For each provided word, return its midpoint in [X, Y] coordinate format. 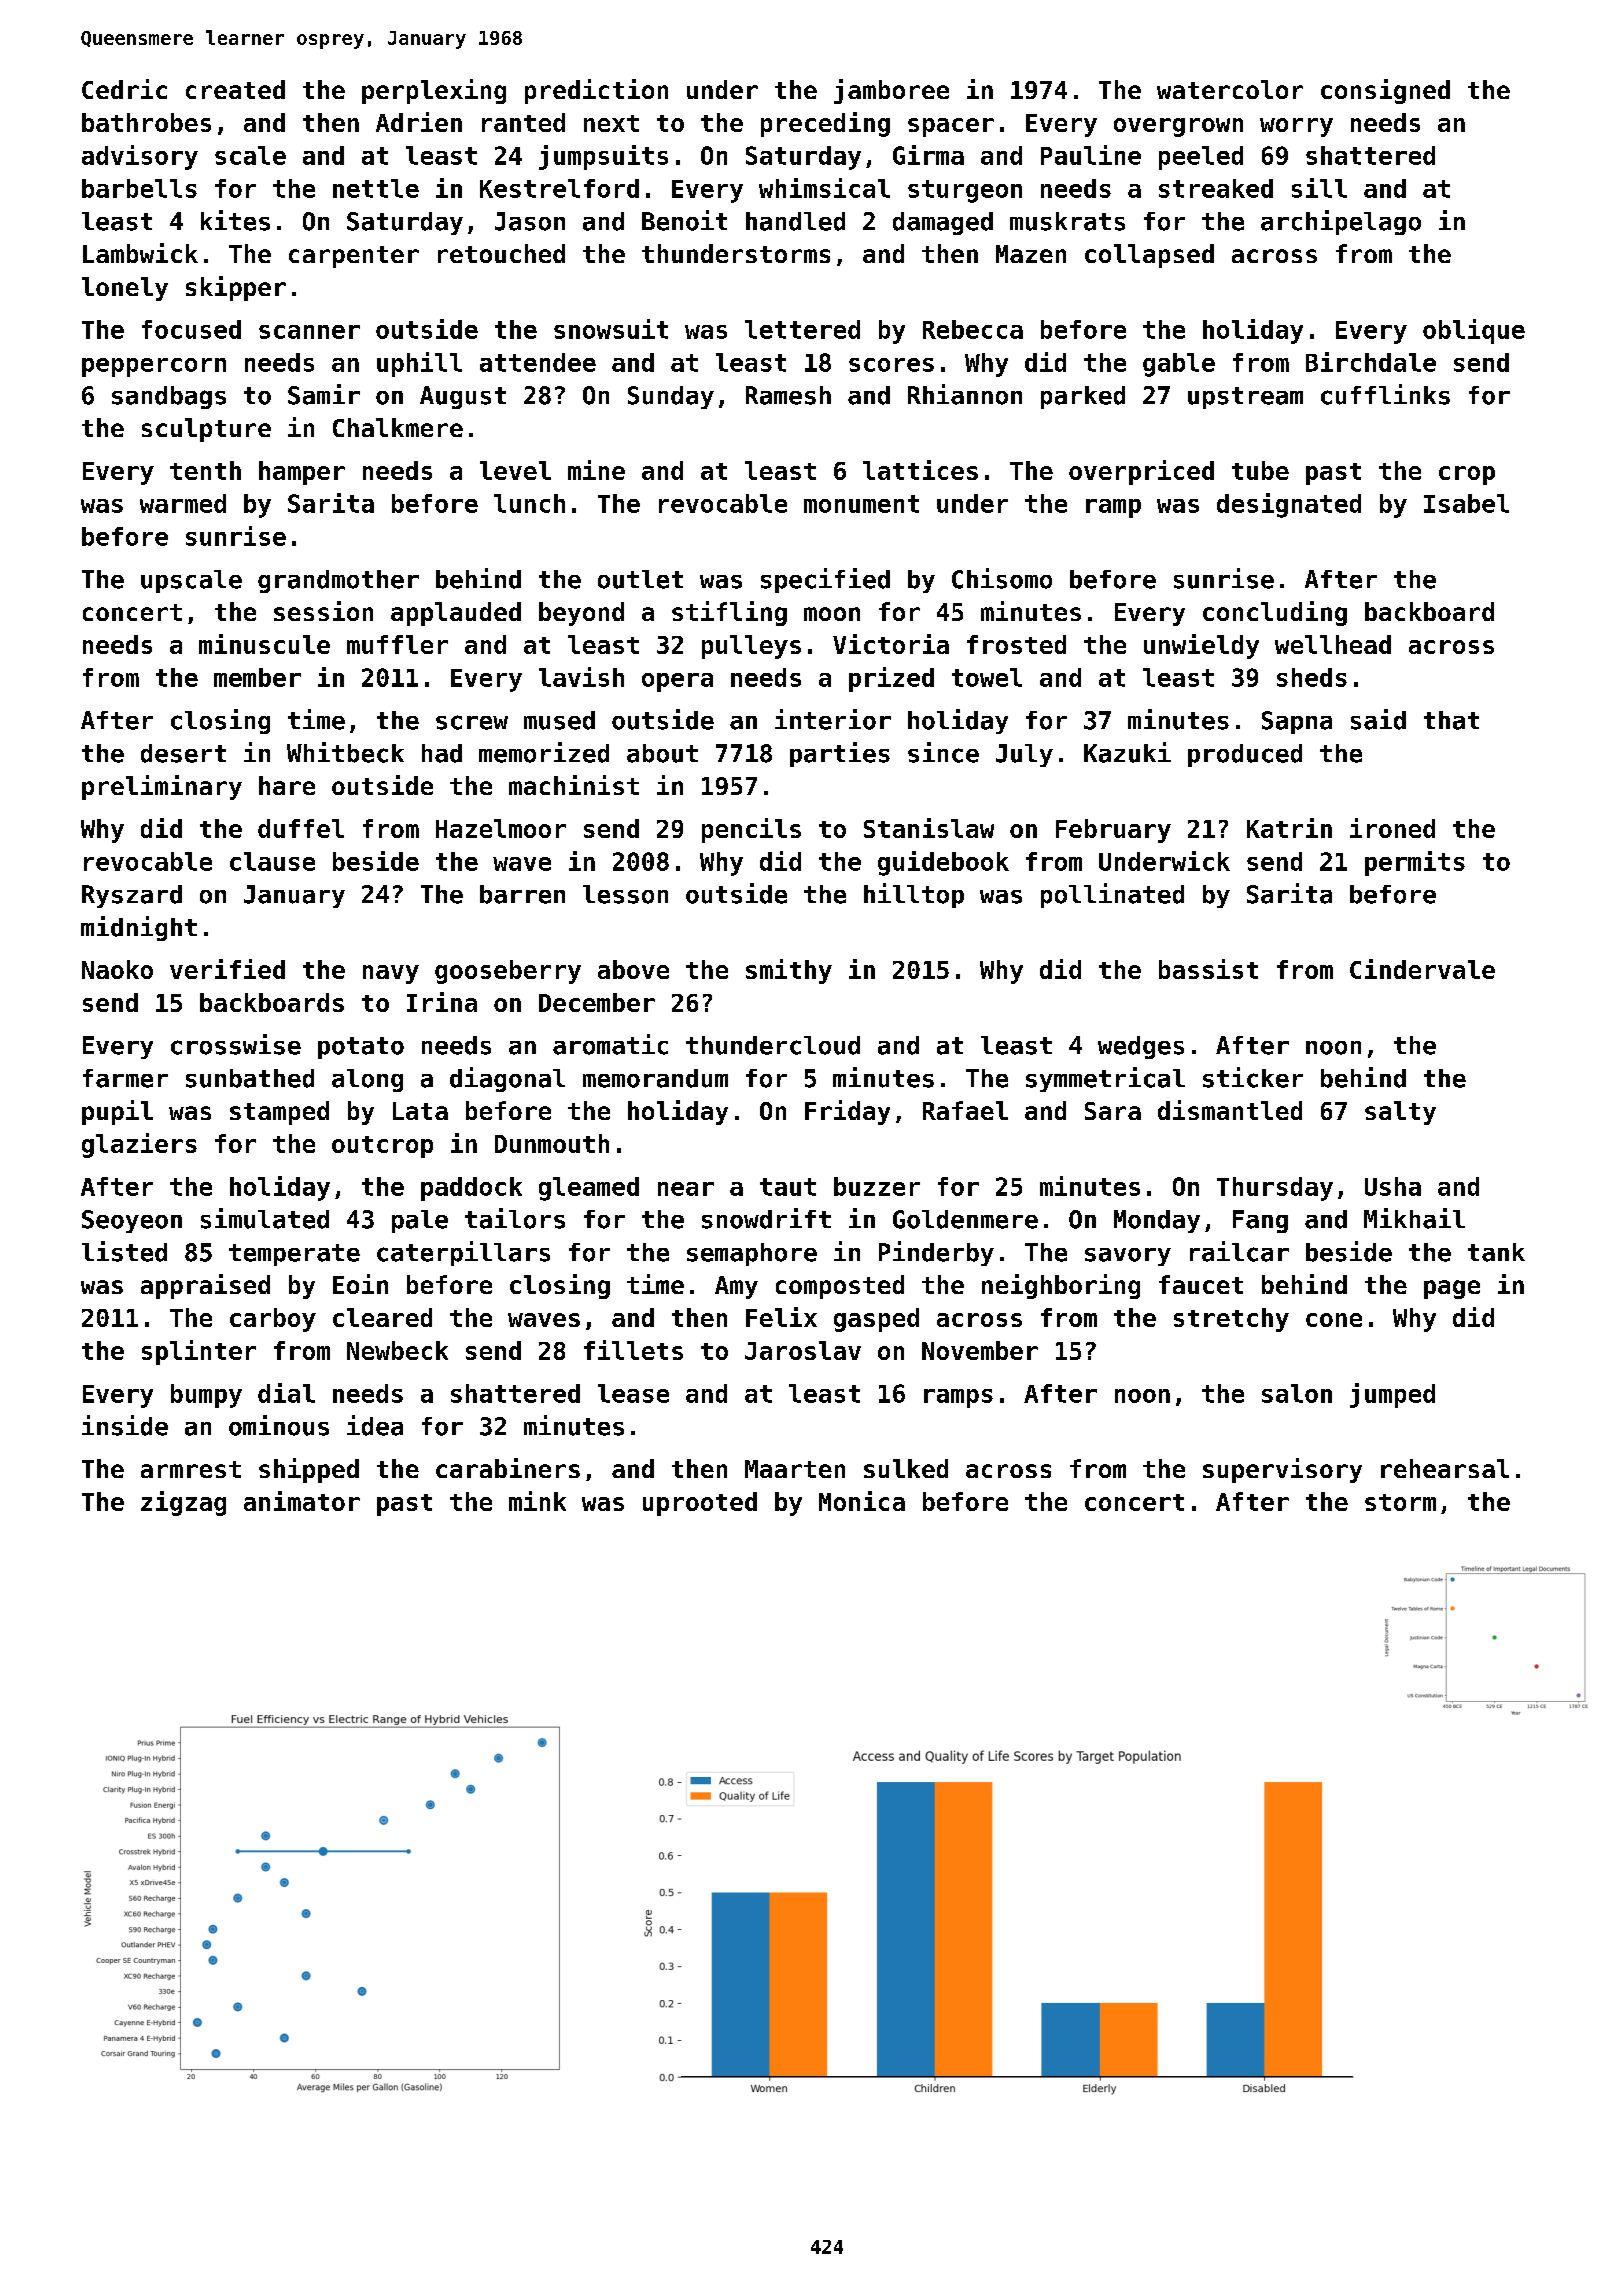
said [1378, 719]
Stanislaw [929, 828]
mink [537, 1501]
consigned [1385, 91]
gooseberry [508, 972]
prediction [596, 91]
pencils [751, 830]
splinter [199, 1352]
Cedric [124, 89]
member [257, 677]
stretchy [1231, 1320]
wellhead [1333, 644]
